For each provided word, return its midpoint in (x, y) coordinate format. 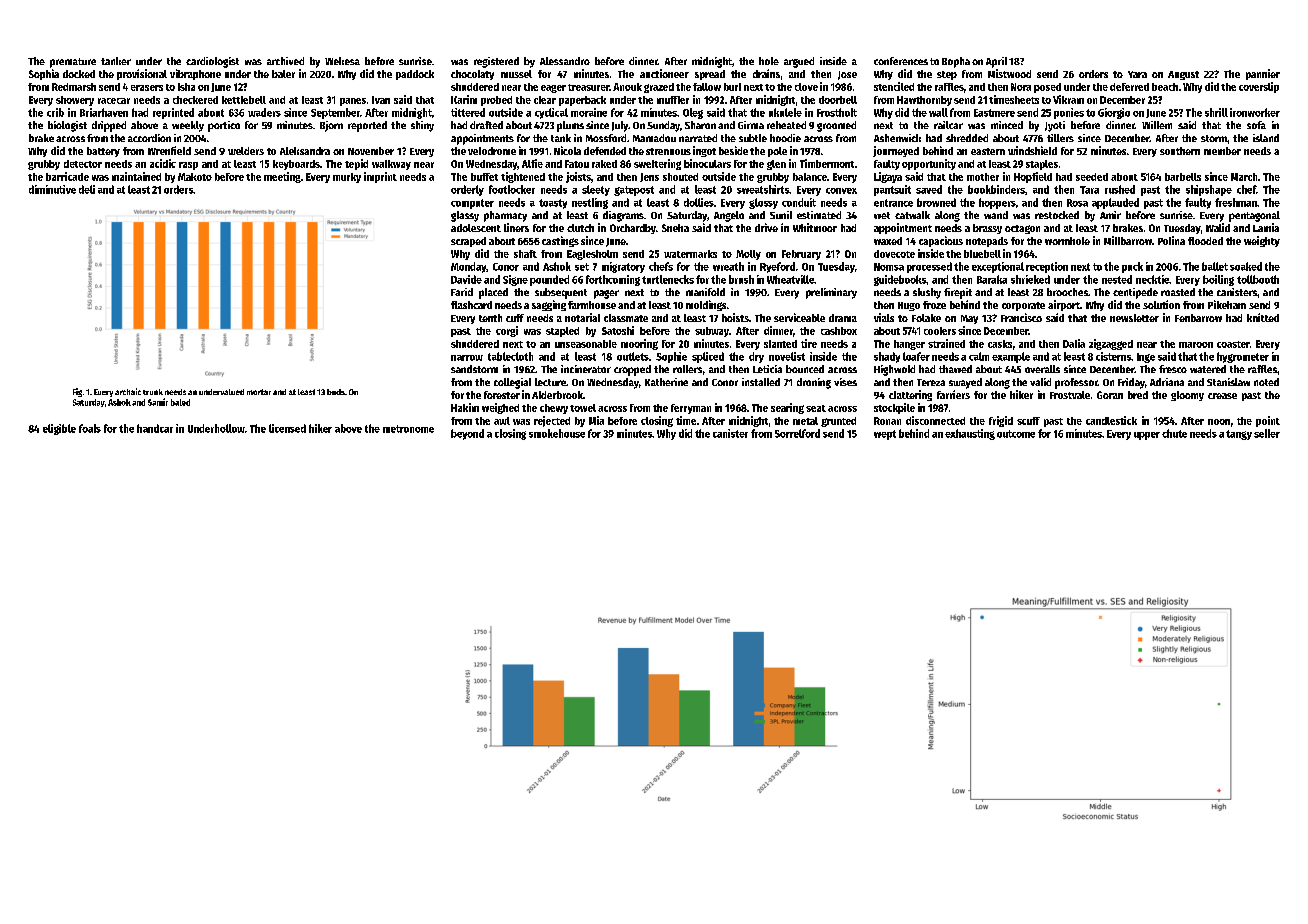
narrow (467, 358)
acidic (163, 163)
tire (809, 343)
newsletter (1134, 318)
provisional (142, 74)
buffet (484, 177)
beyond (467, 434)
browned (936, 202)
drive (766, 227)
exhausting (970, 434)
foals (90, 428)
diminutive (52, 189)
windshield (1032, 150)
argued (799, 62)
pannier (1263, 74)
